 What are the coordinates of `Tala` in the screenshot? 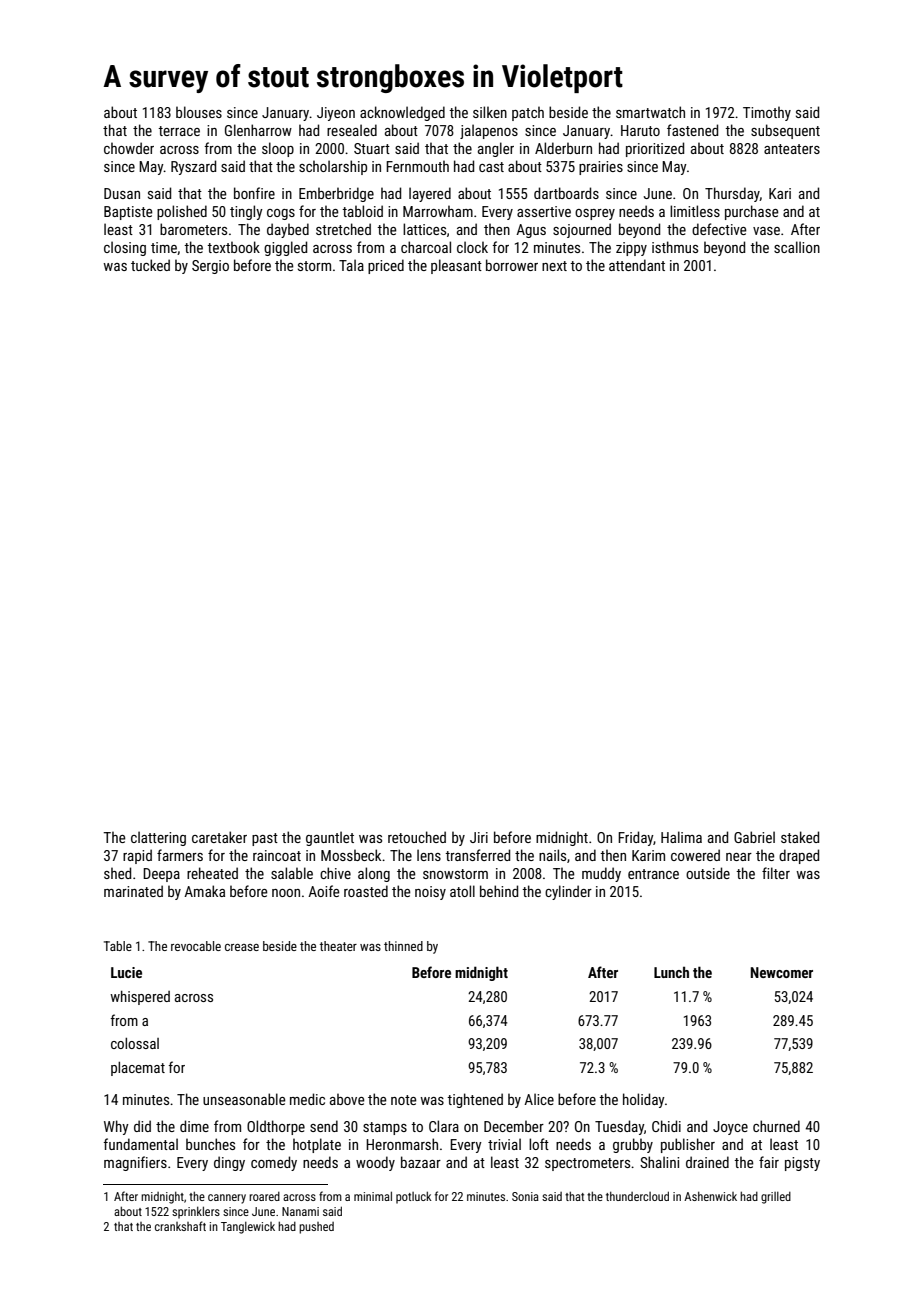 It's located at (351, 265).
